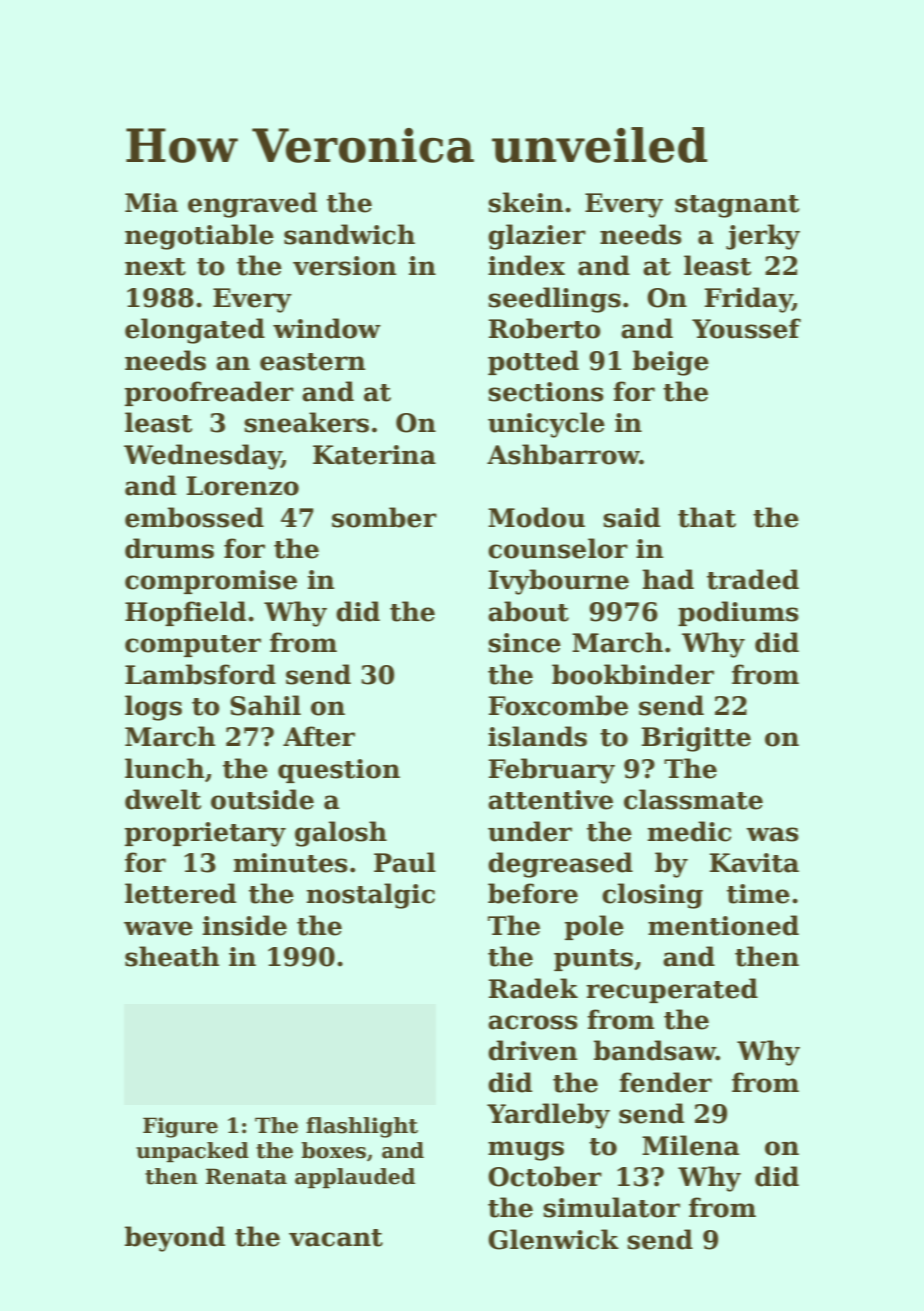 This screenshot has height=1311, width=924. What do you see at coordinates (151, 203) in the screenshot?
I see `Mia` at bounding box center [151, 203].
